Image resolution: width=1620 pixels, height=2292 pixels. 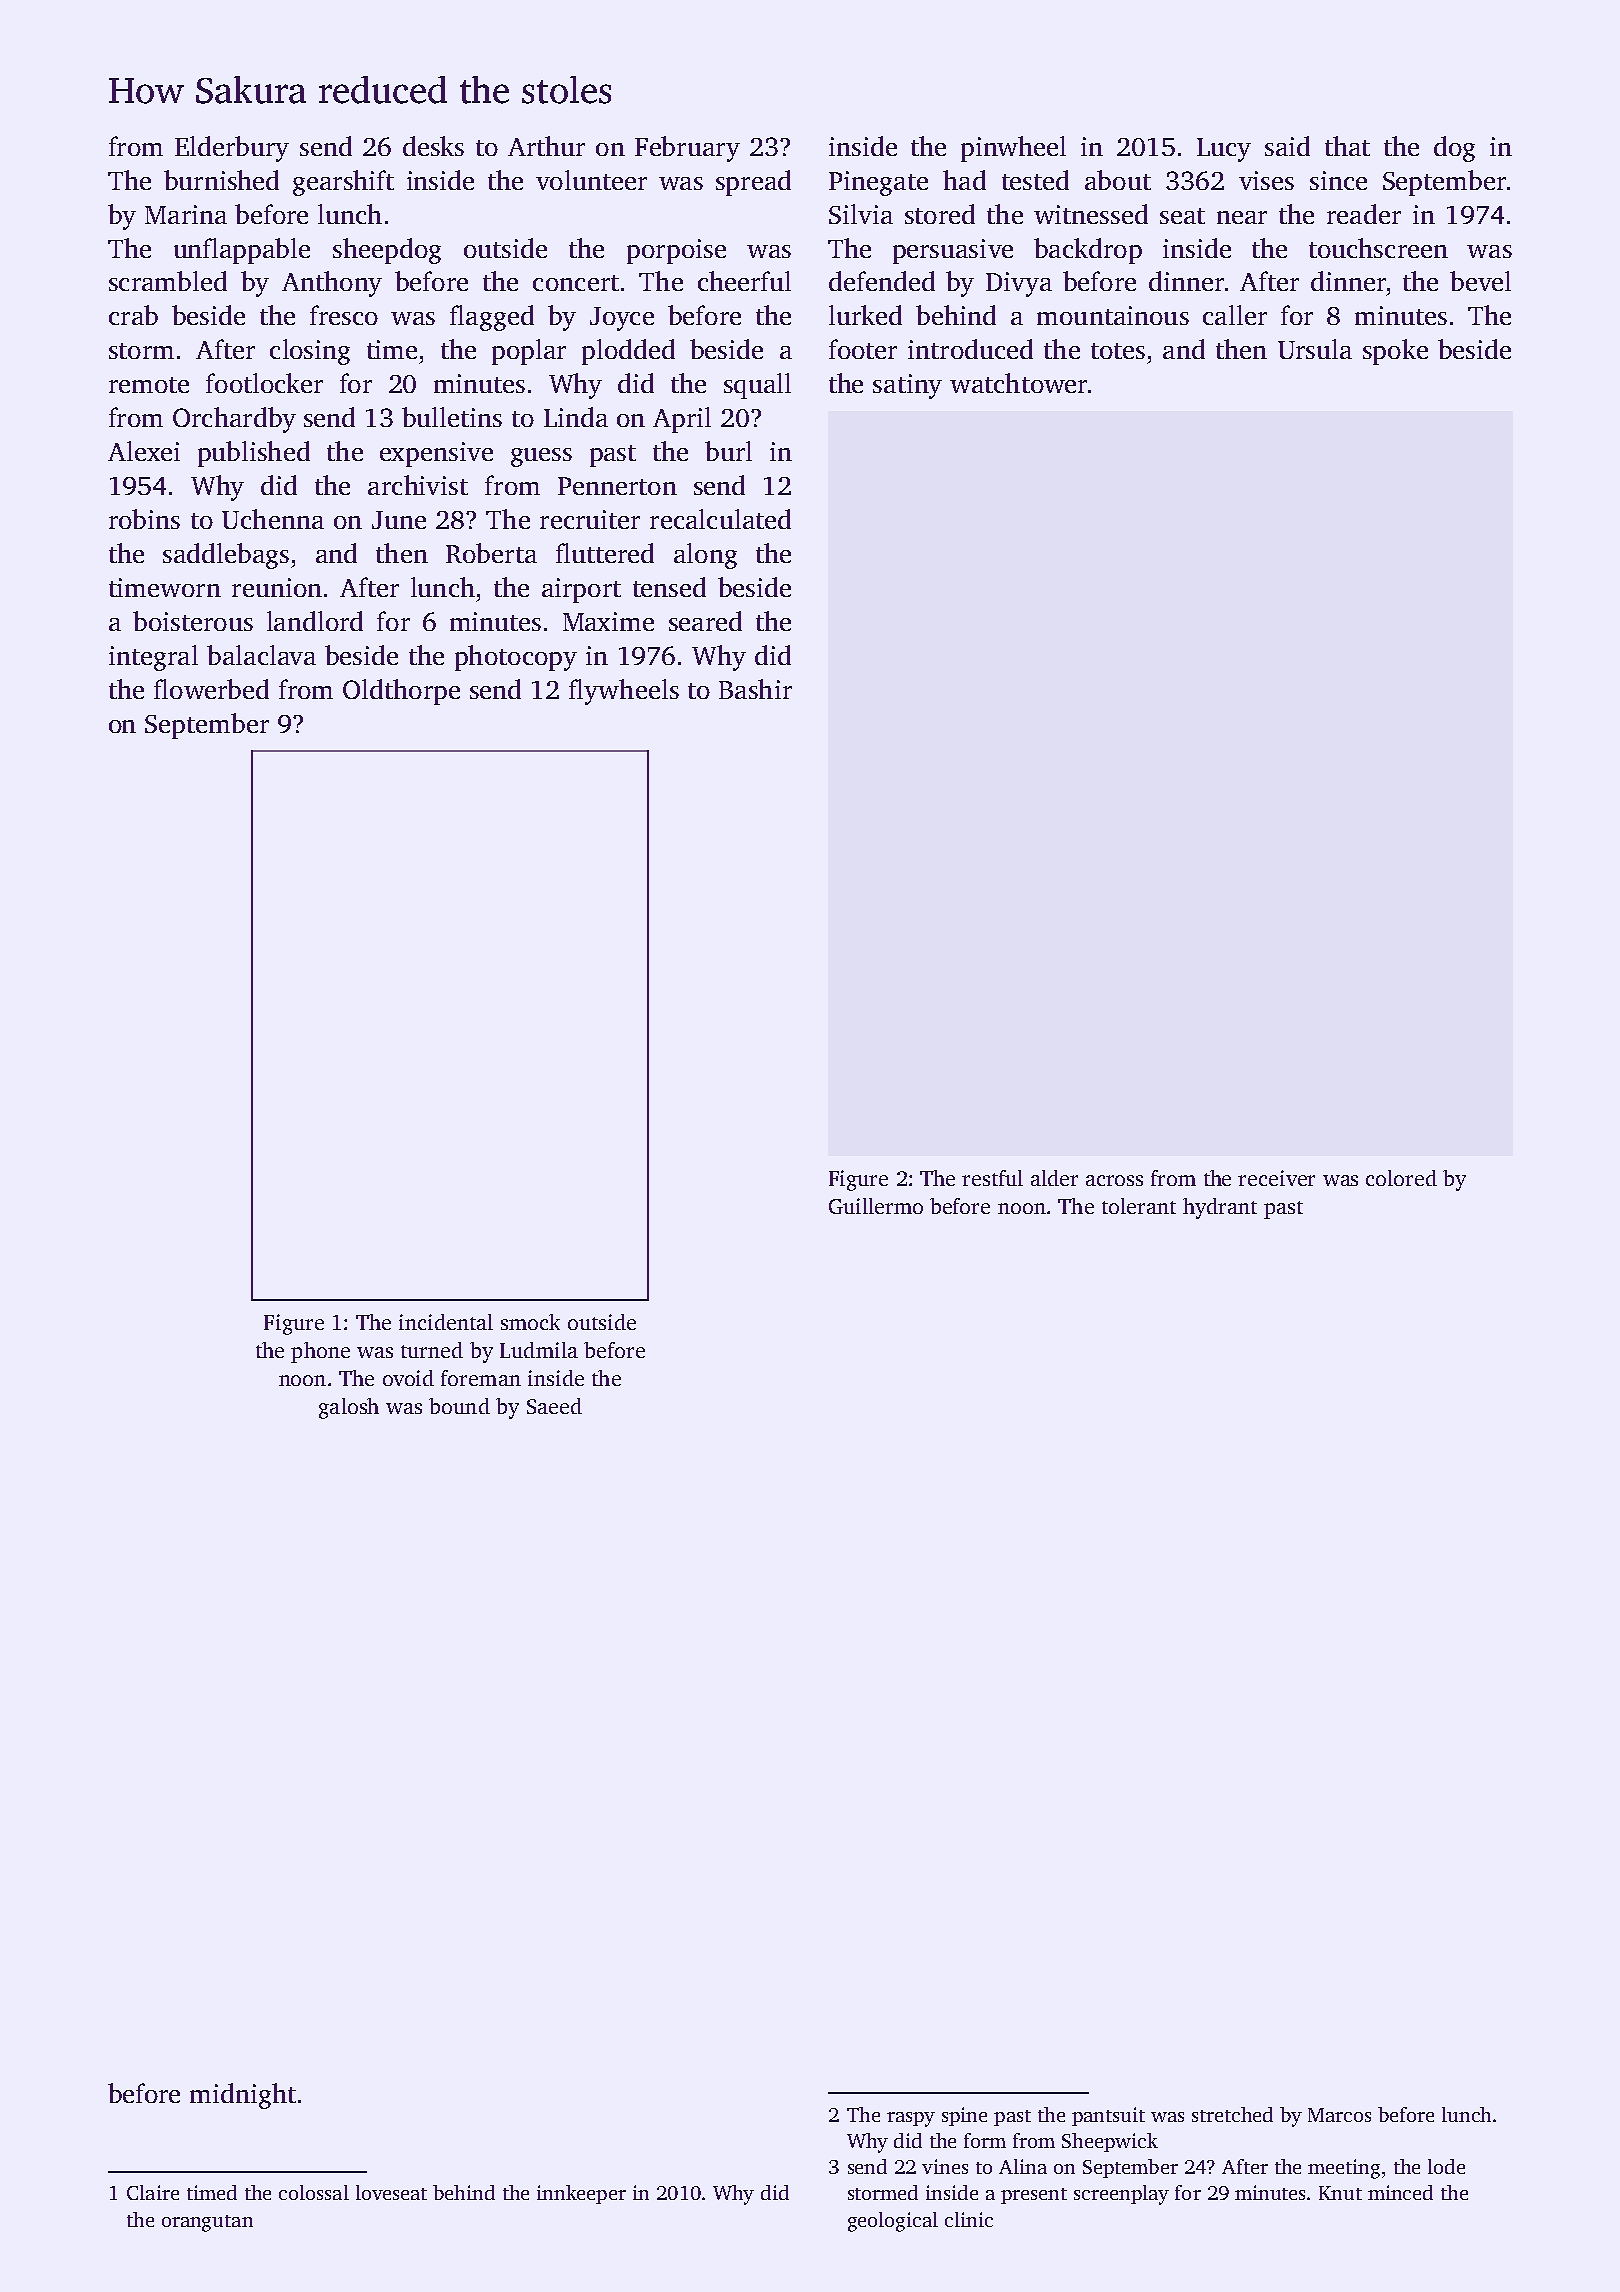 What do you see at coordinates (878, 183) in the screenshot?
I see `Pinegate` at bounding box center [878, 183].
